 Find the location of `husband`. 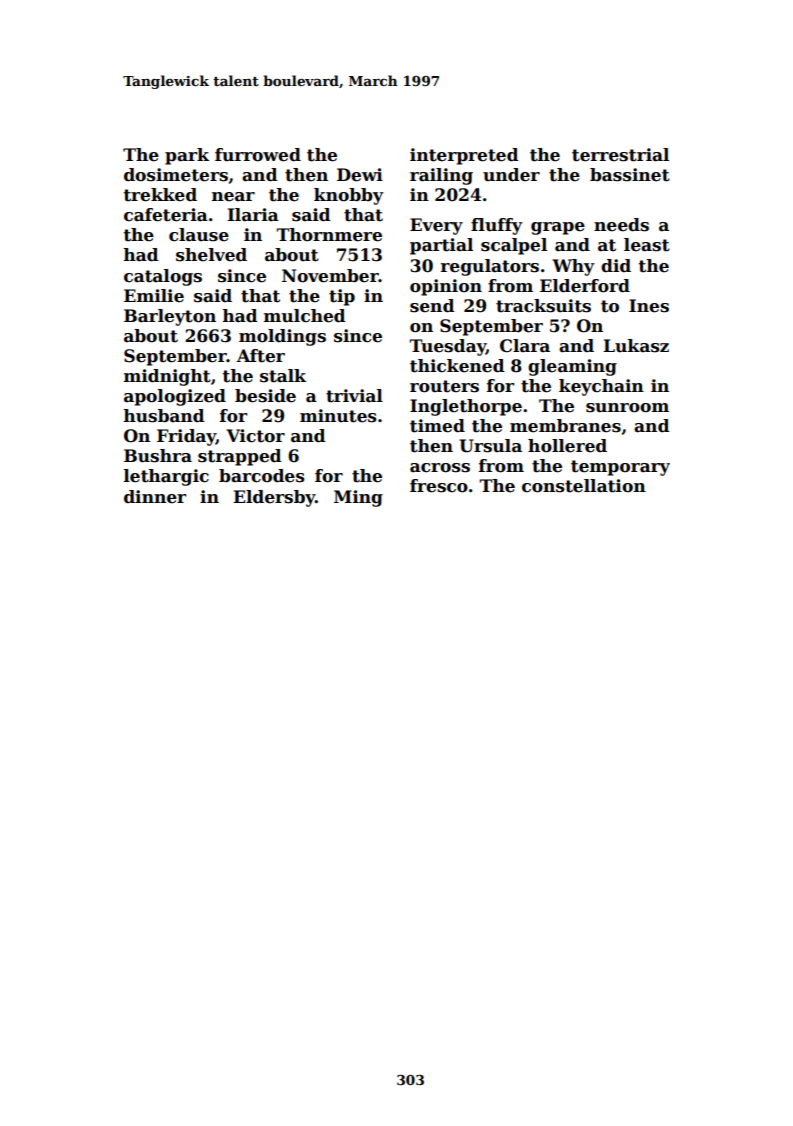

husband is located at coordinates (164, 416).
